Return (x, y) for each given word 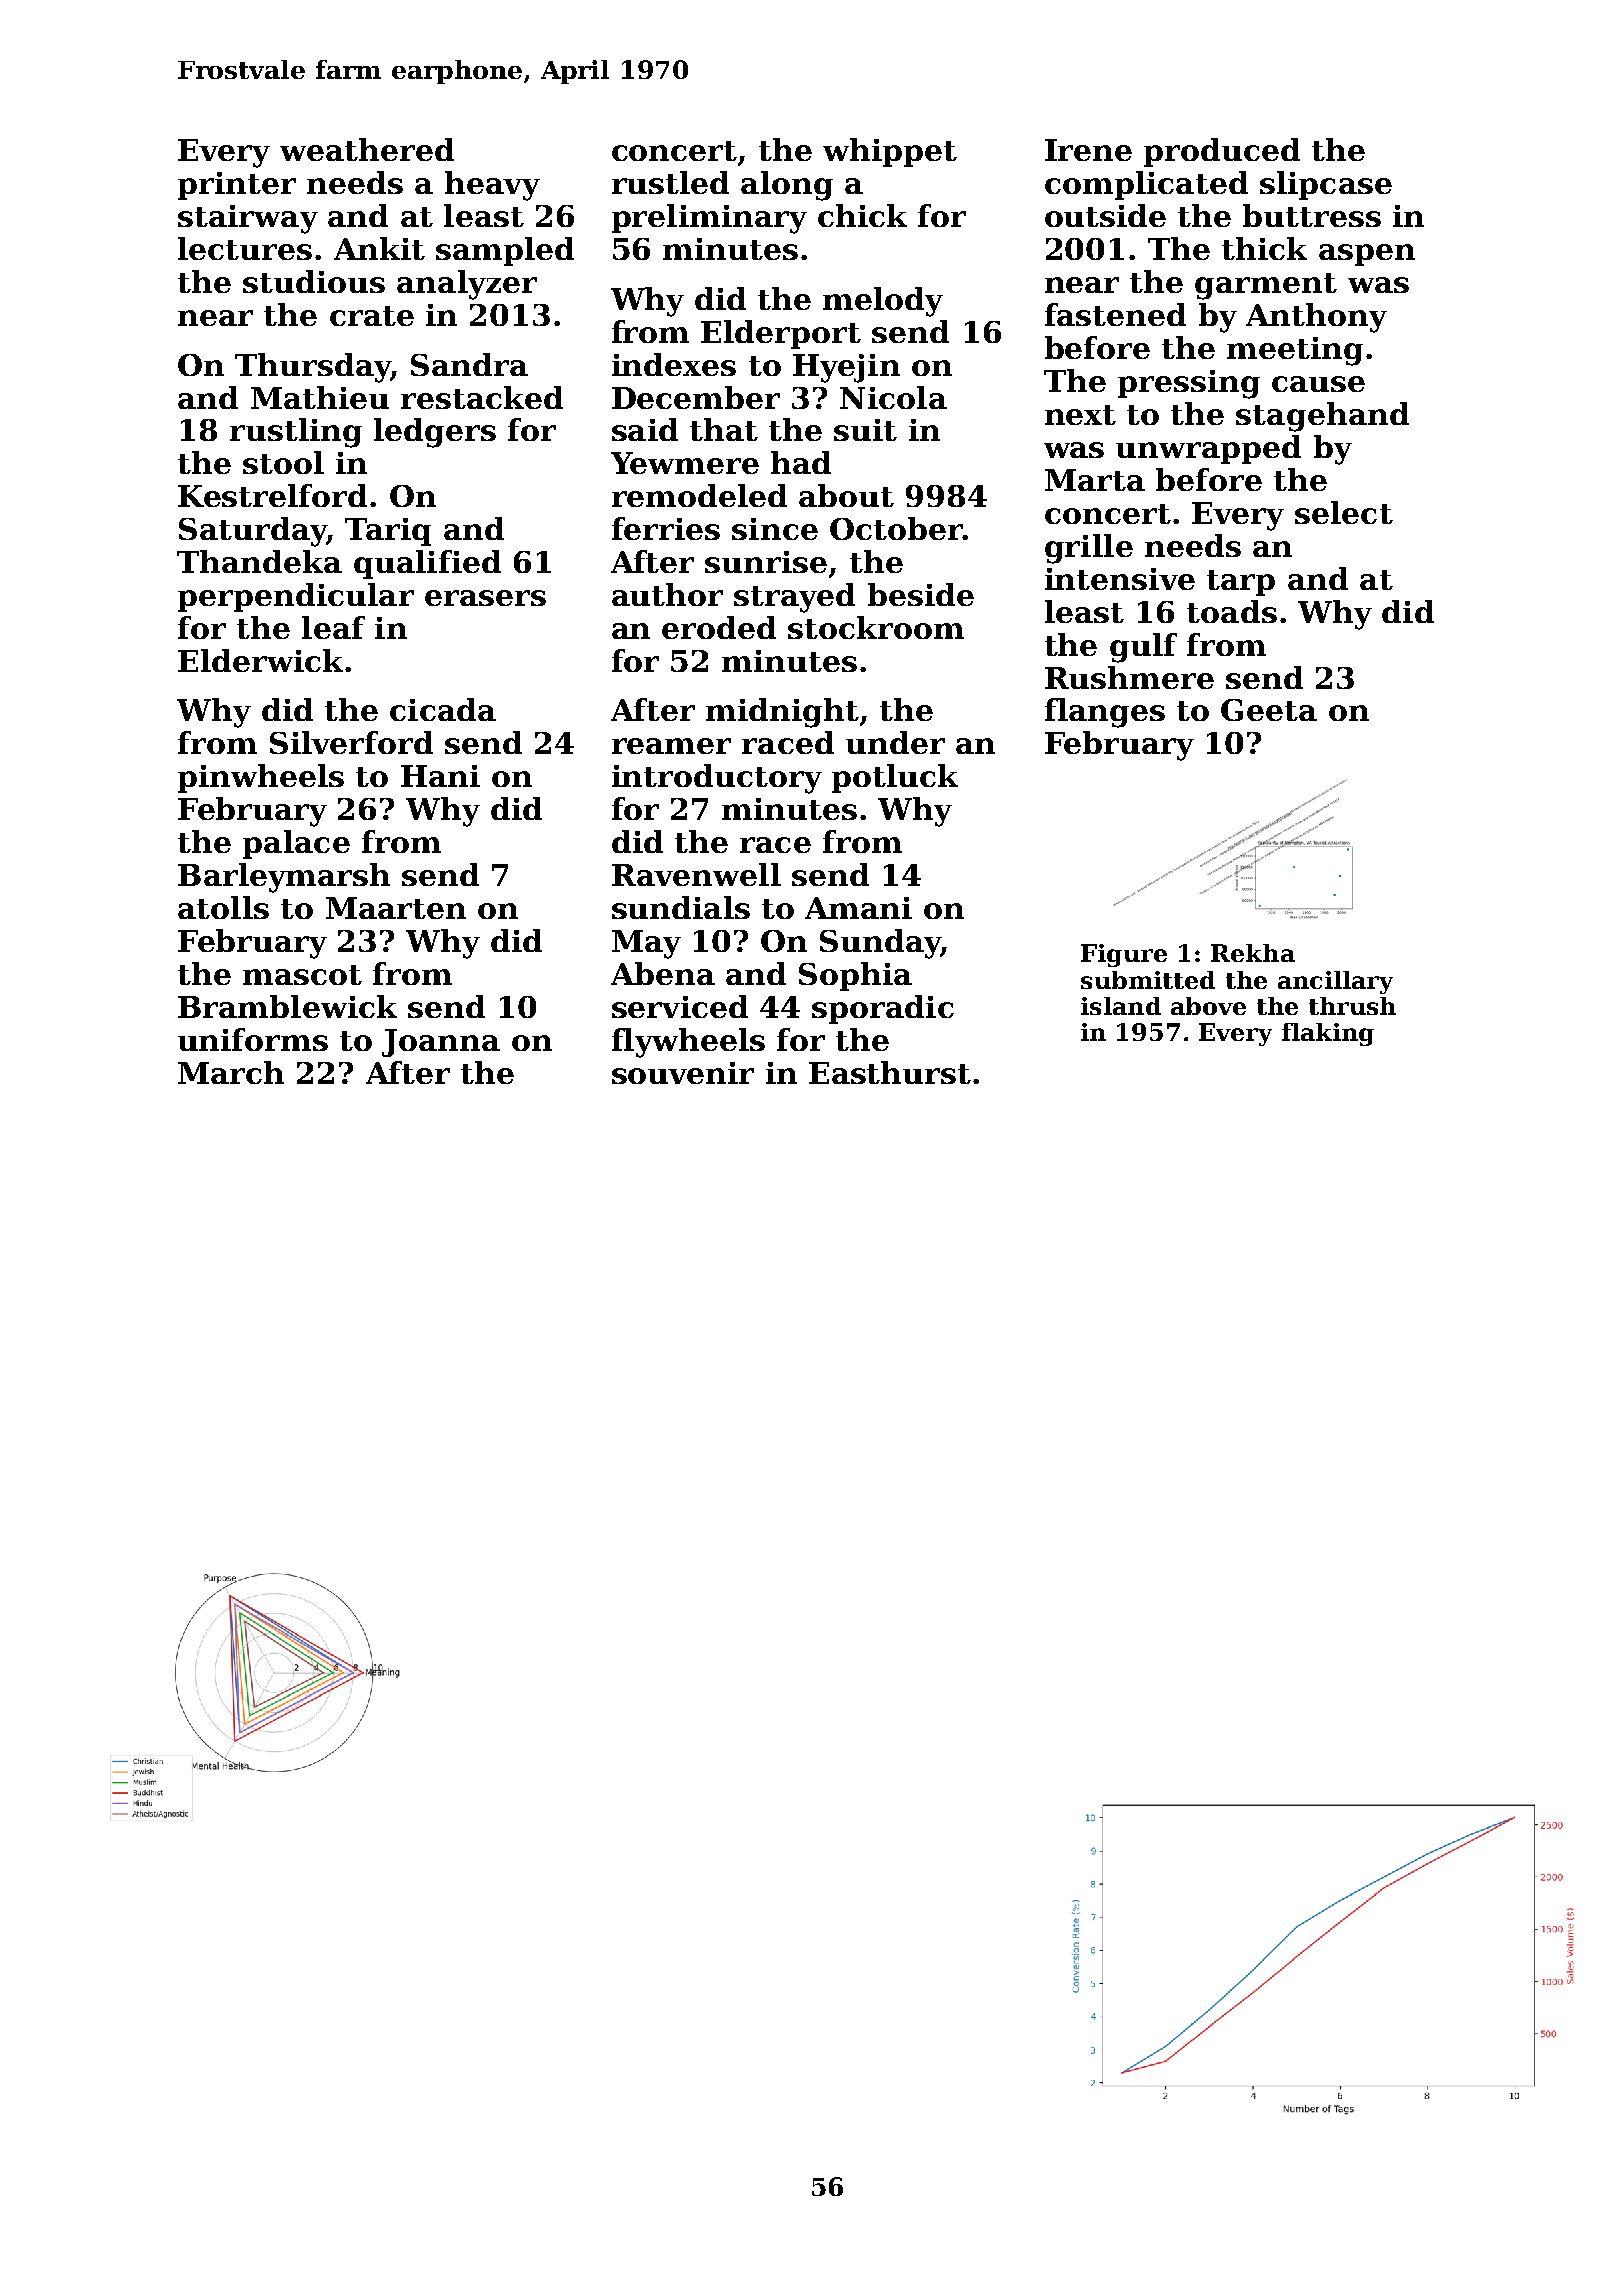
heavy (492, 186)
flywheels (688, 1043)
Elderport (781, 334)
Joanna (441, 1043)
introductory (717, 779)
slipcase (1326, 185)
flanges (1105, 713)
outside (1105, 215)
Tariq (388, 532)
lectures (245, 248)
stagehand (1322, 417)
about (846, 495)
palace (296, 844)
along (787, 186)
